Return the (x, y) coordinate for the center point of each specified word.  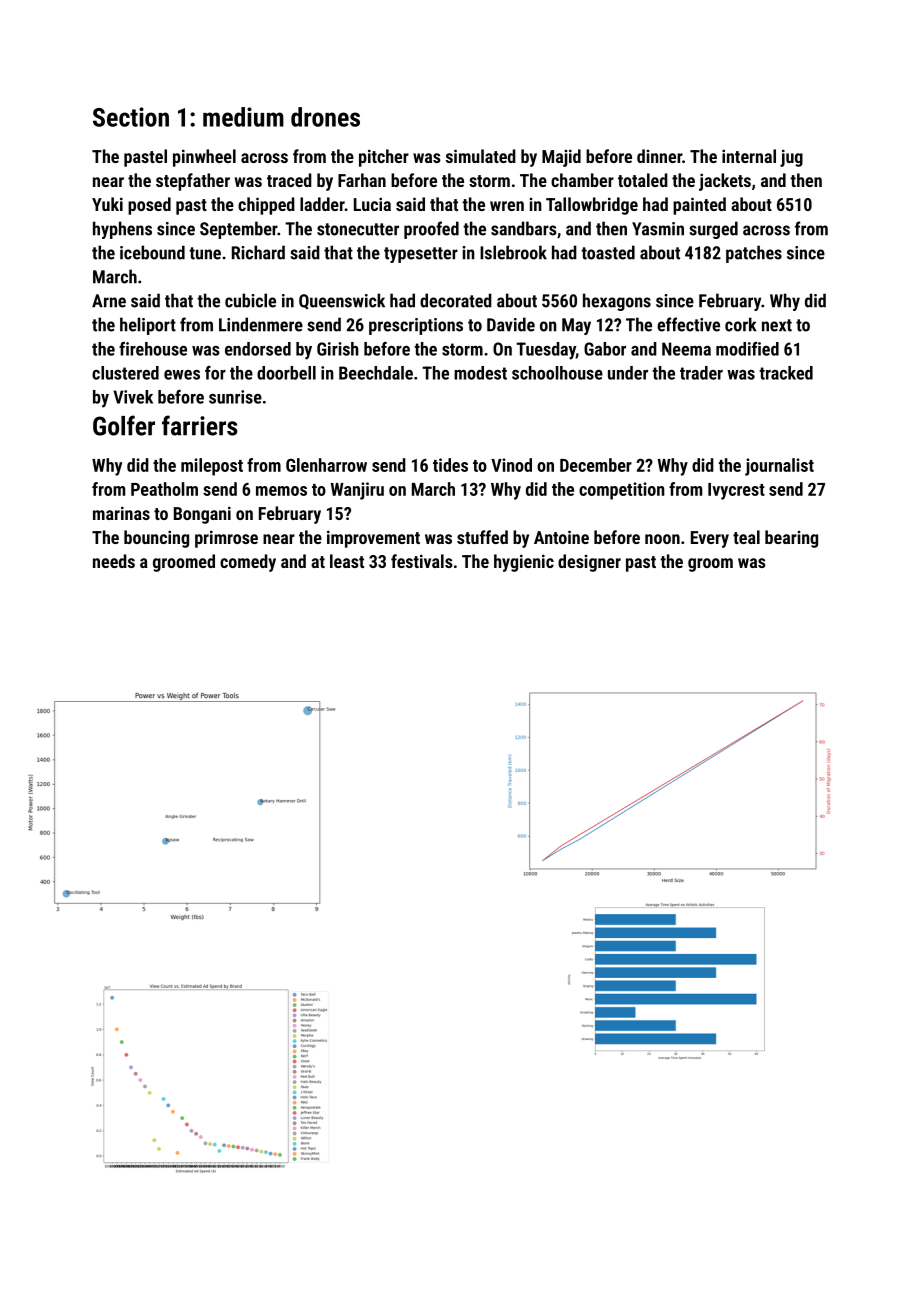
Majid (561, 158)
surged (713, 230)
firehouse (153, 349)
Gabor (605, 349)
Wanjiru (357, 491)
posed (149, 206)
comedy (248, 563)
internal (749, 156)
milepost (212, 467)
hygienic (524, 563)
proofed (431, 230)
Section (131, 117)
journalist (779, 467)
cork (741, 324)
